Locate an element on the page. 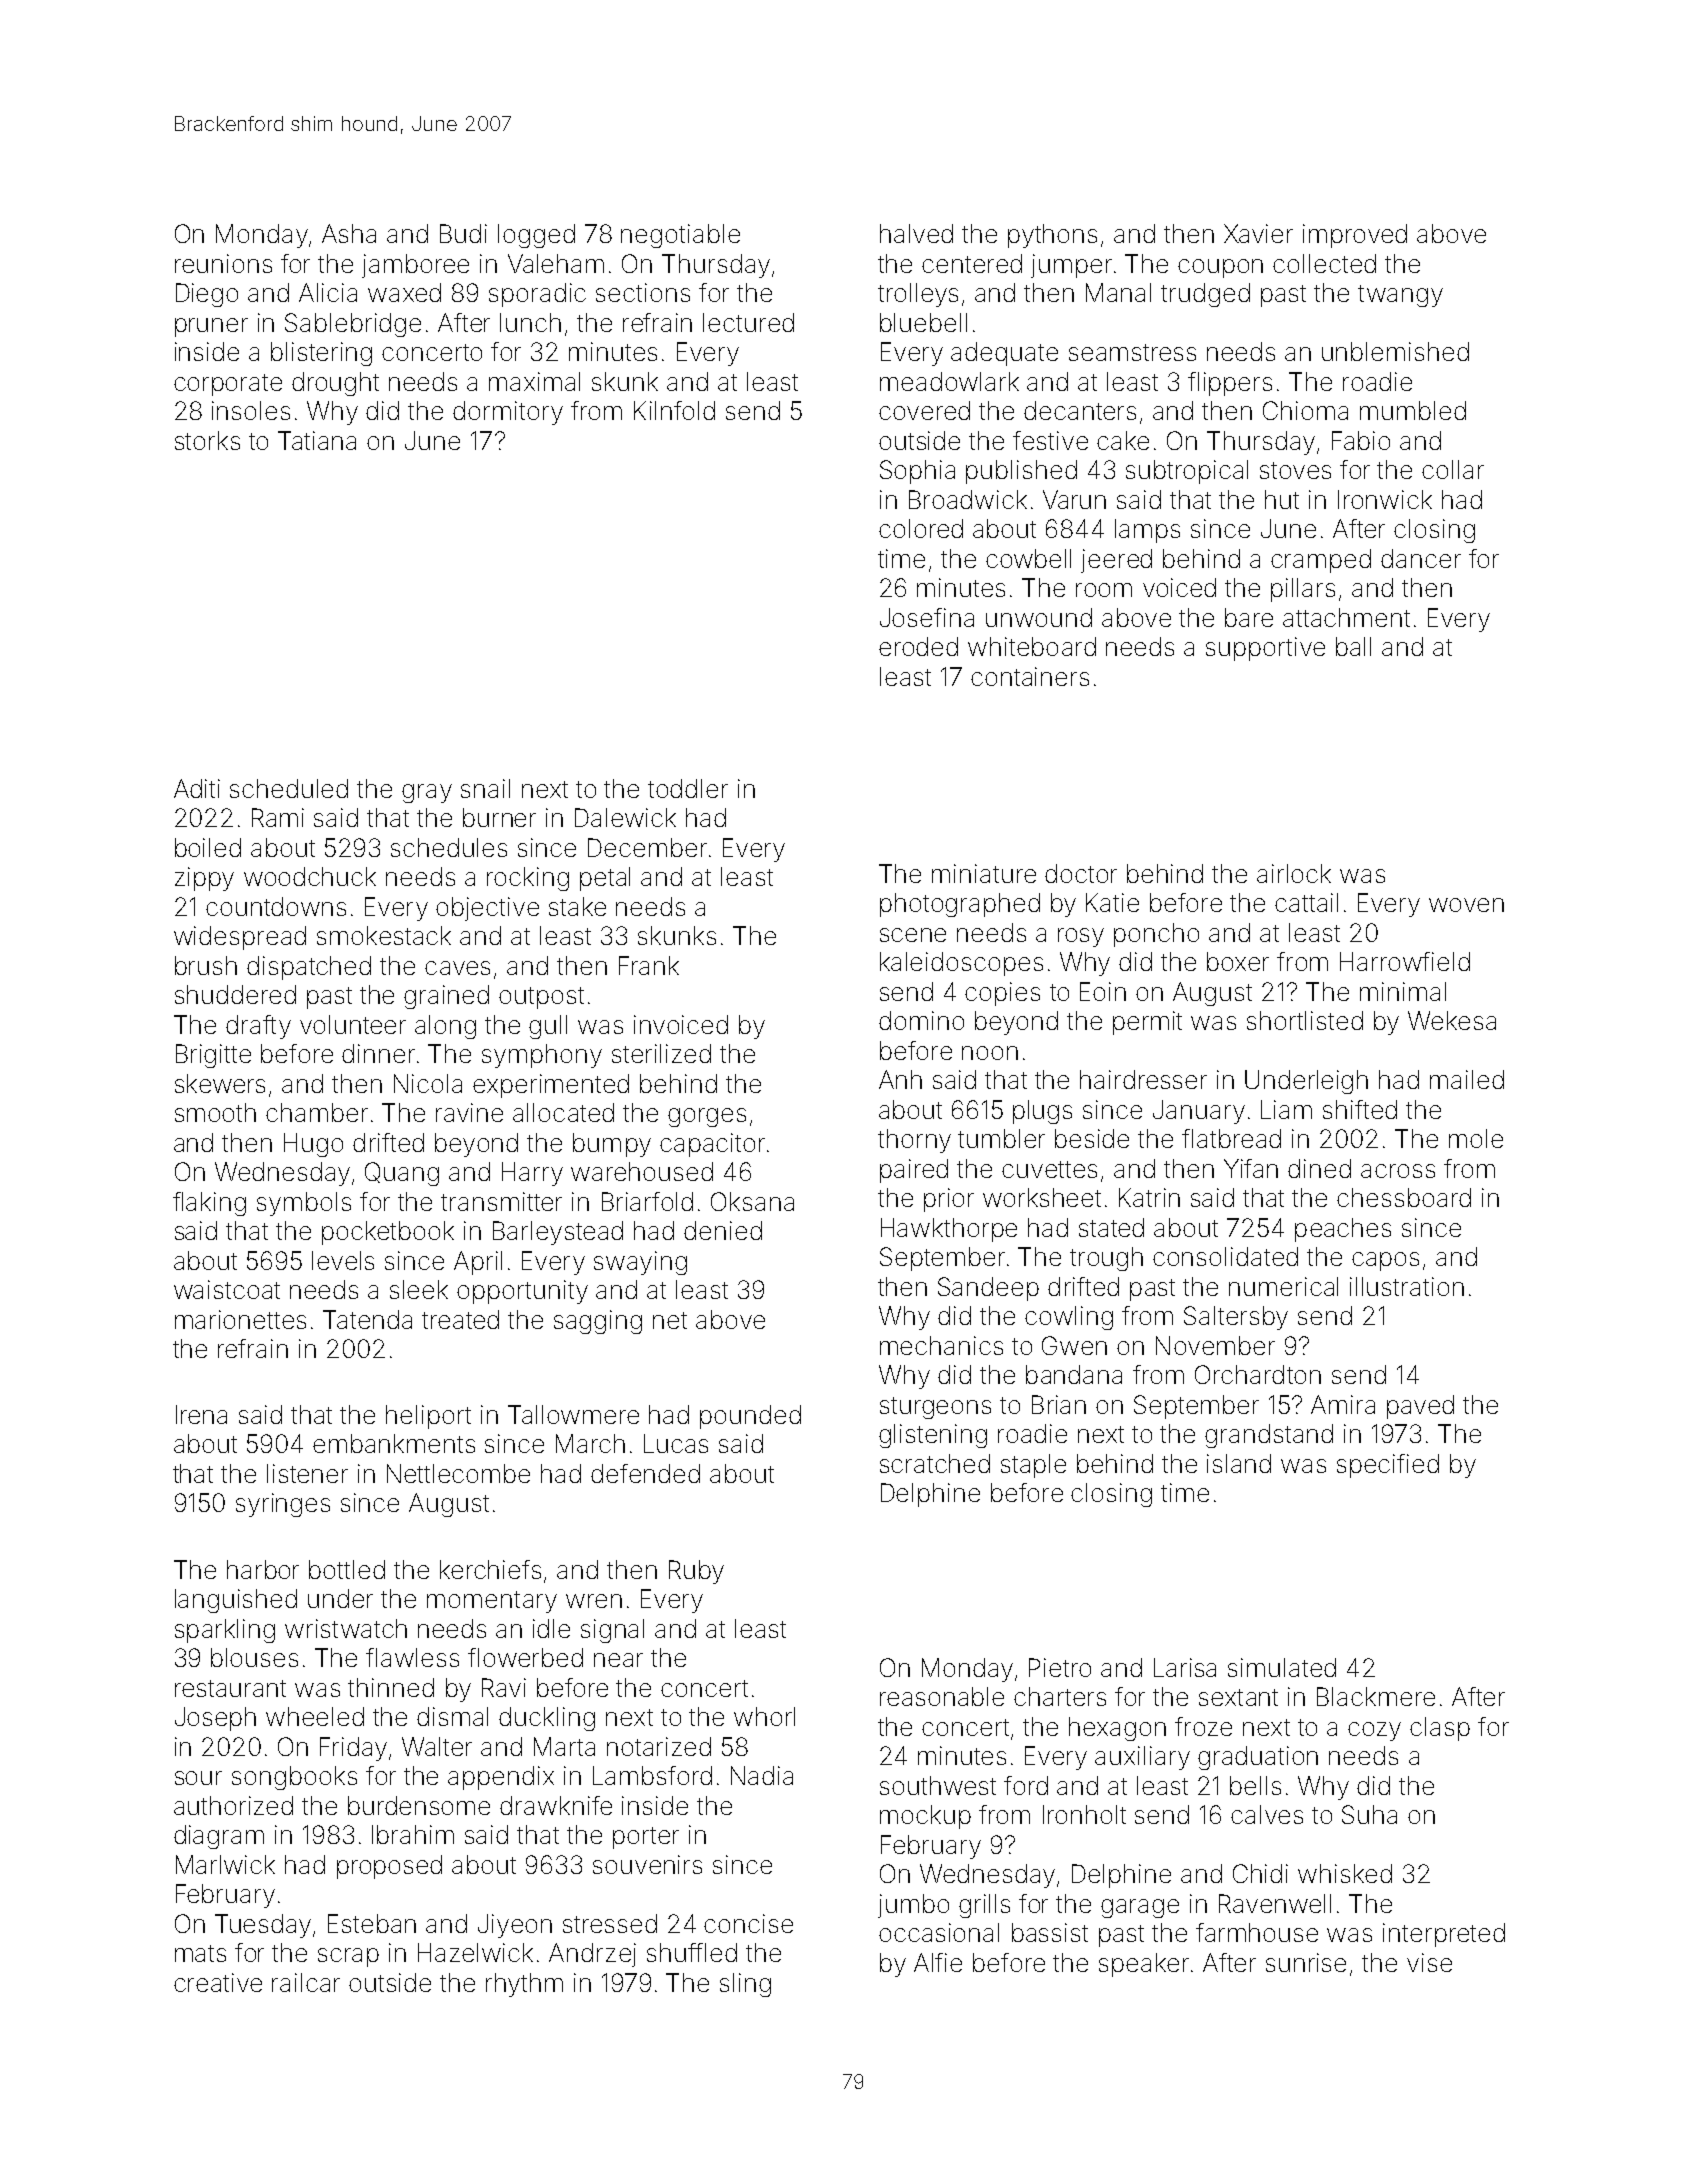 The image size is (1683, 2178). containers is located at coordinates (1030, 676).
